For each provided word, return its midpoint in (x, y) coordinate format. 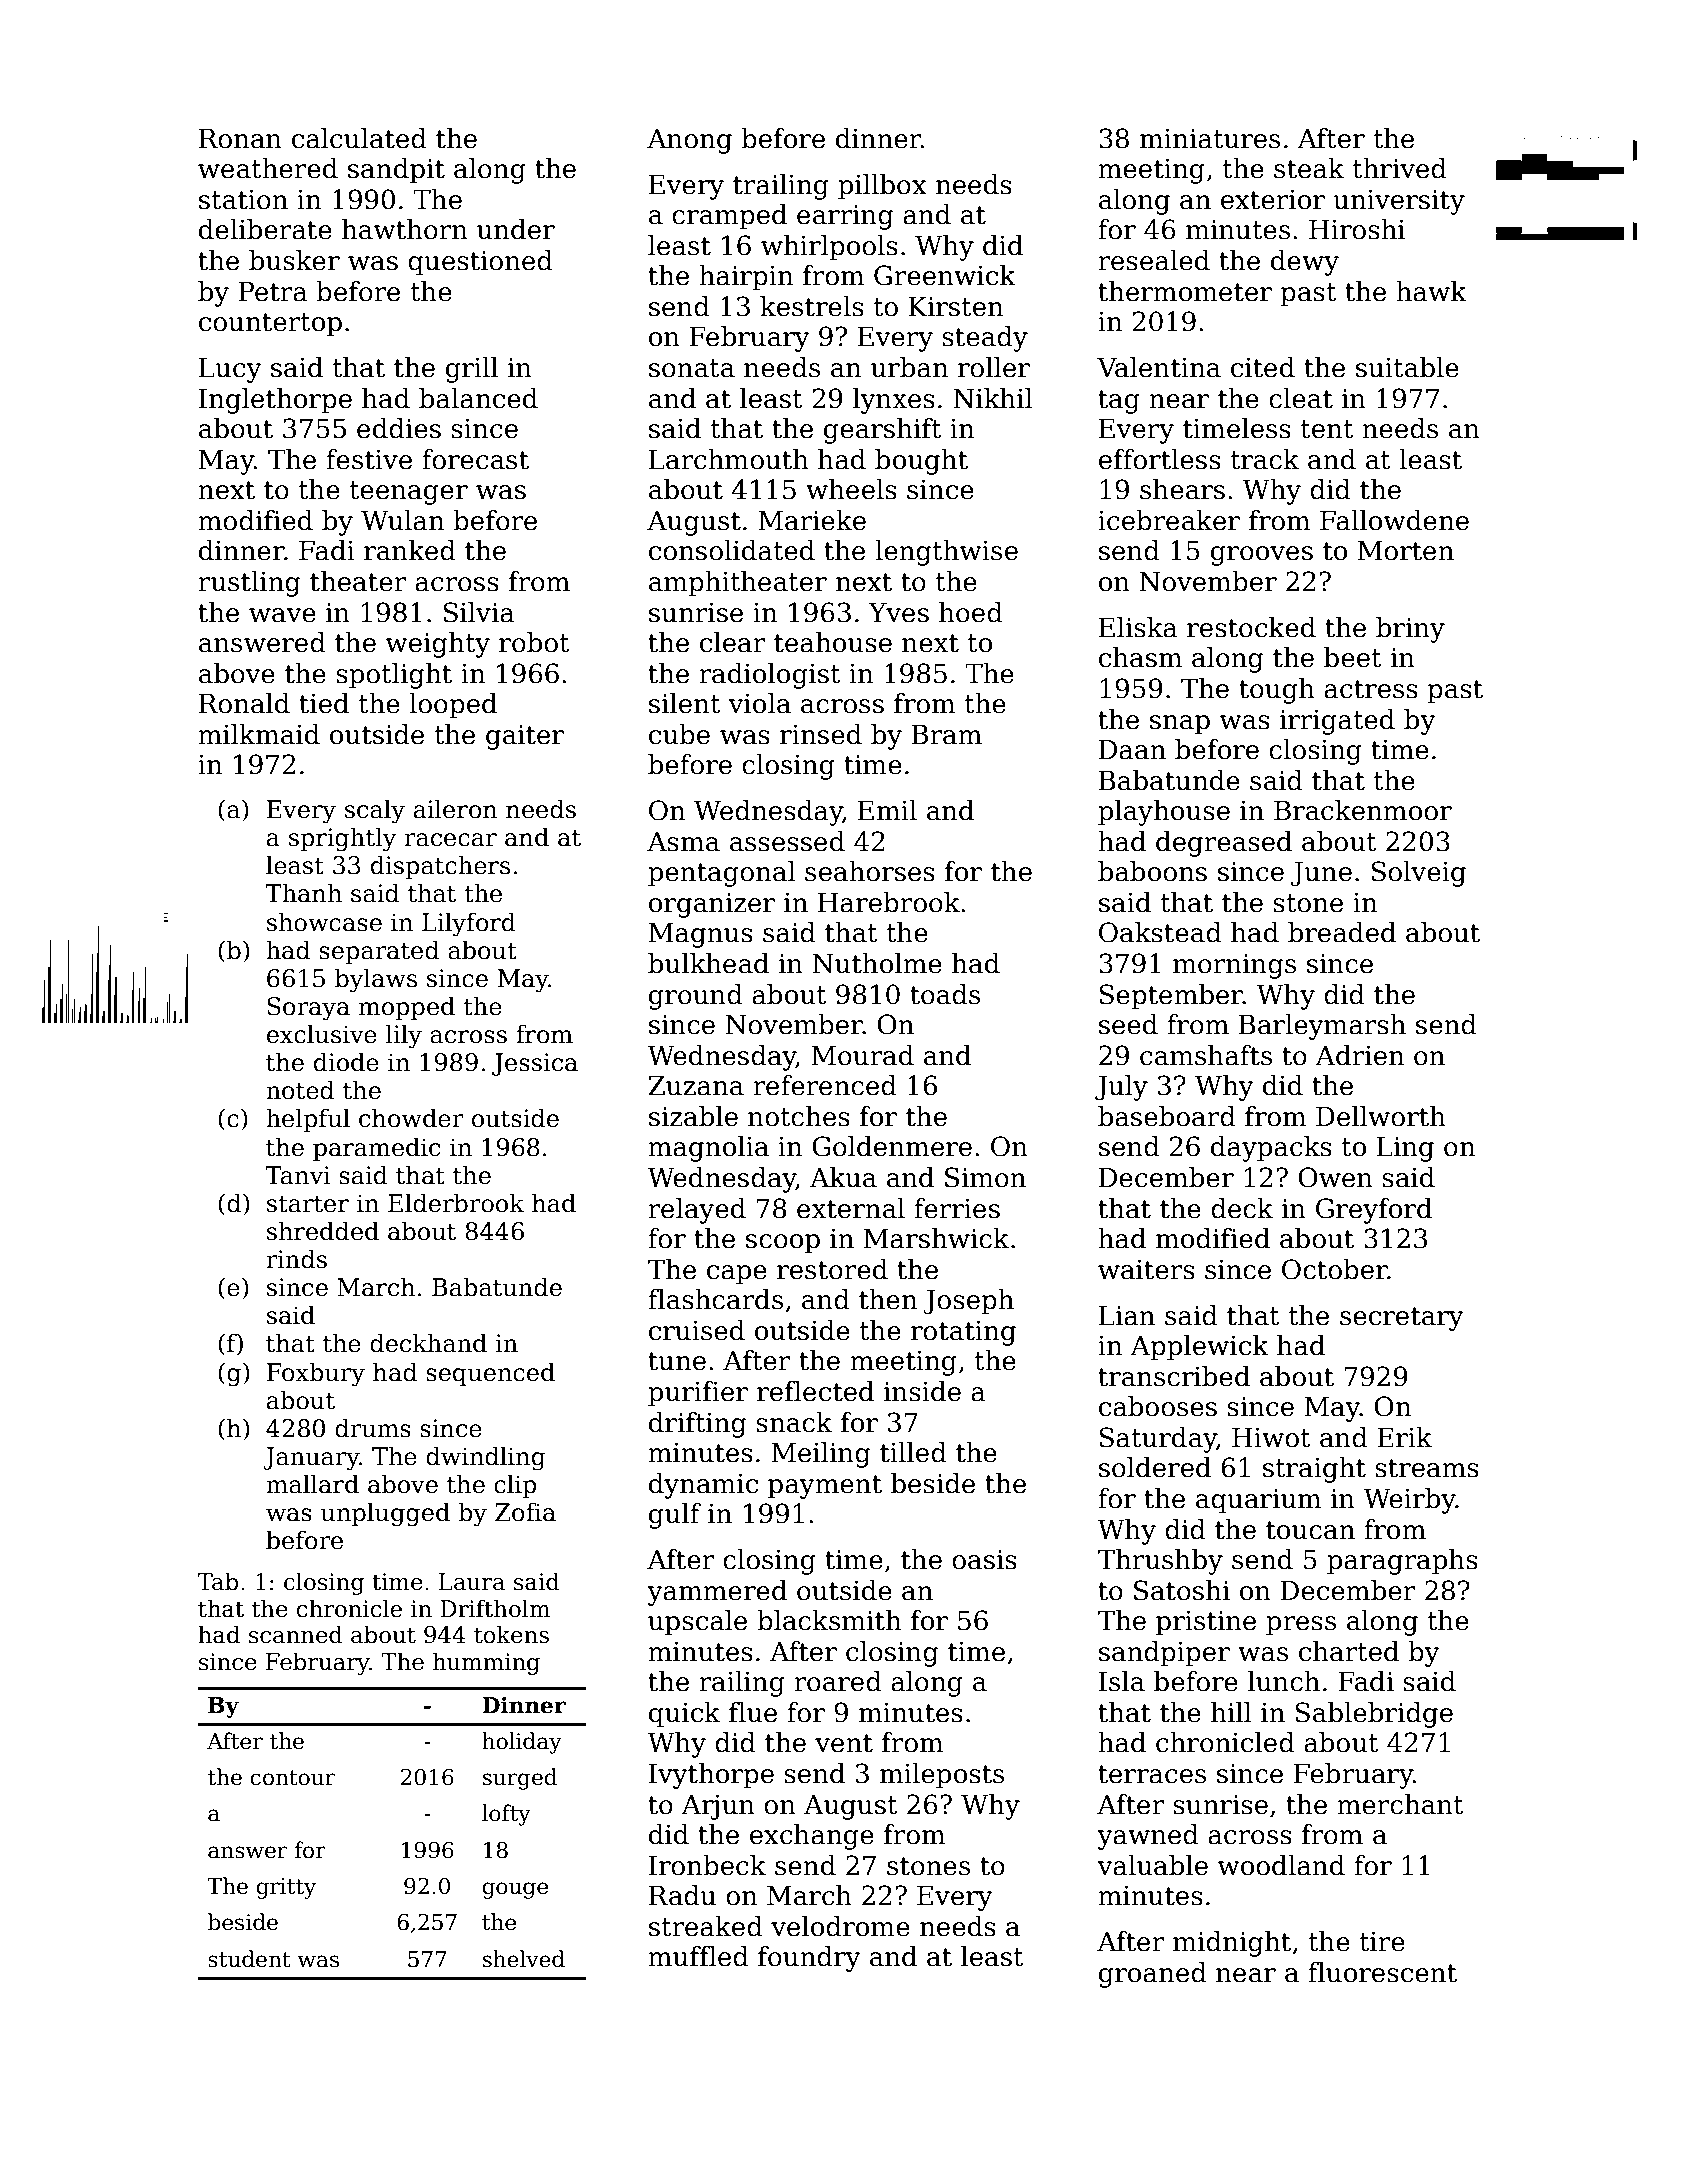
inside (922, 1391)
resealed (1154, 260)
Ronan (240, 139)
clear (733, 642)
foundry (809, 1959)
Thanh (304, 893)
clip (515, 1486)
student (249, 1959)
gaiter (525, 737)
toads (945, 994)
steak (1309, 168)
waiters (1146, 1270)
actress (1371, 689)
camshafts (1206, 1055)
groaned (1153, 1975)
